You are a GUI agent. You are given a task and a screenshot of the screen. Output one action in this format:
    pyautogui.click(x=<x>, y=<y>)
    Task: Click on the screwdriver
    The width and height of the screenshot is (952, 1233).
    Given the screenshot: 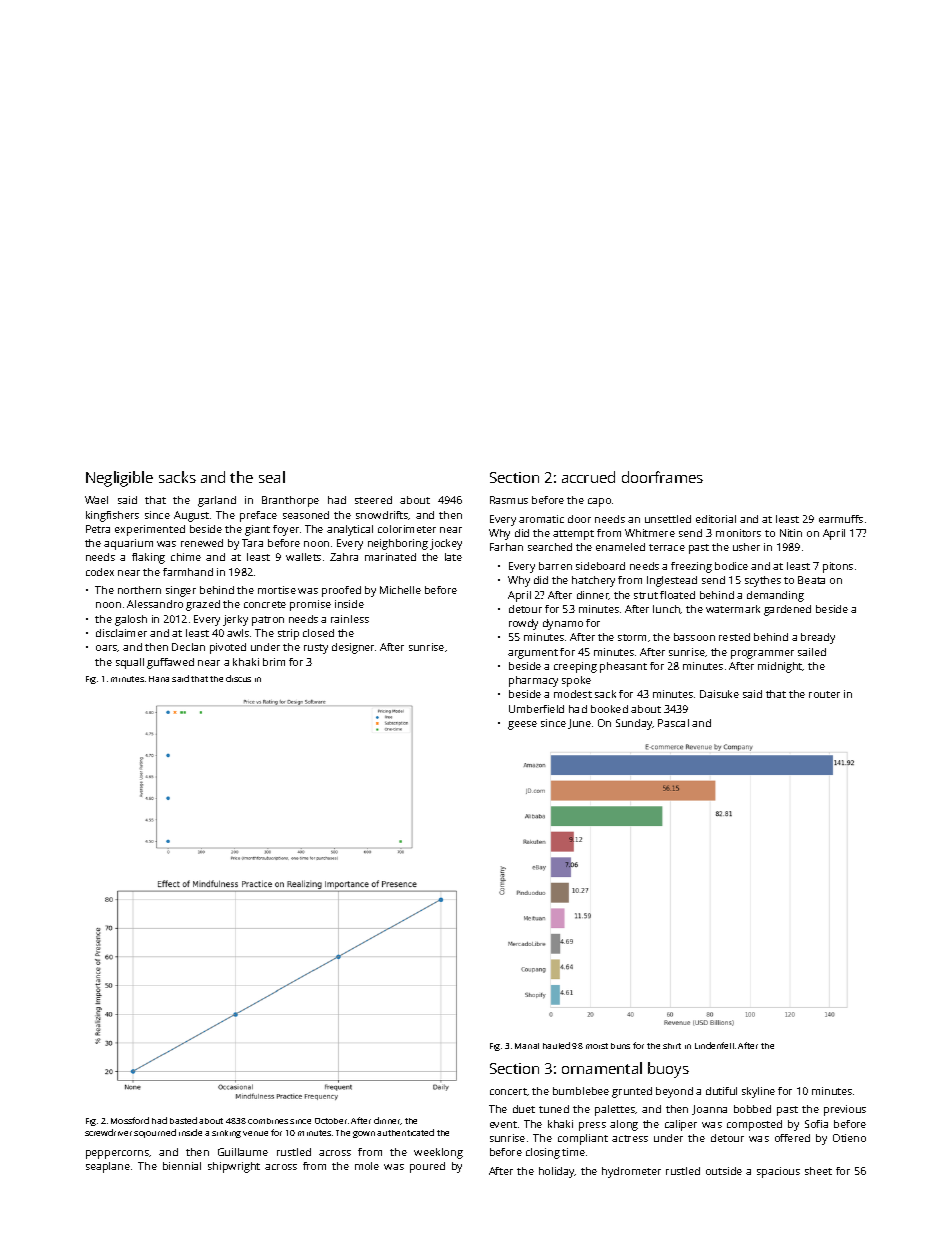 What is the action you would take?
    pyautogui.click(x=108, y=1132)
